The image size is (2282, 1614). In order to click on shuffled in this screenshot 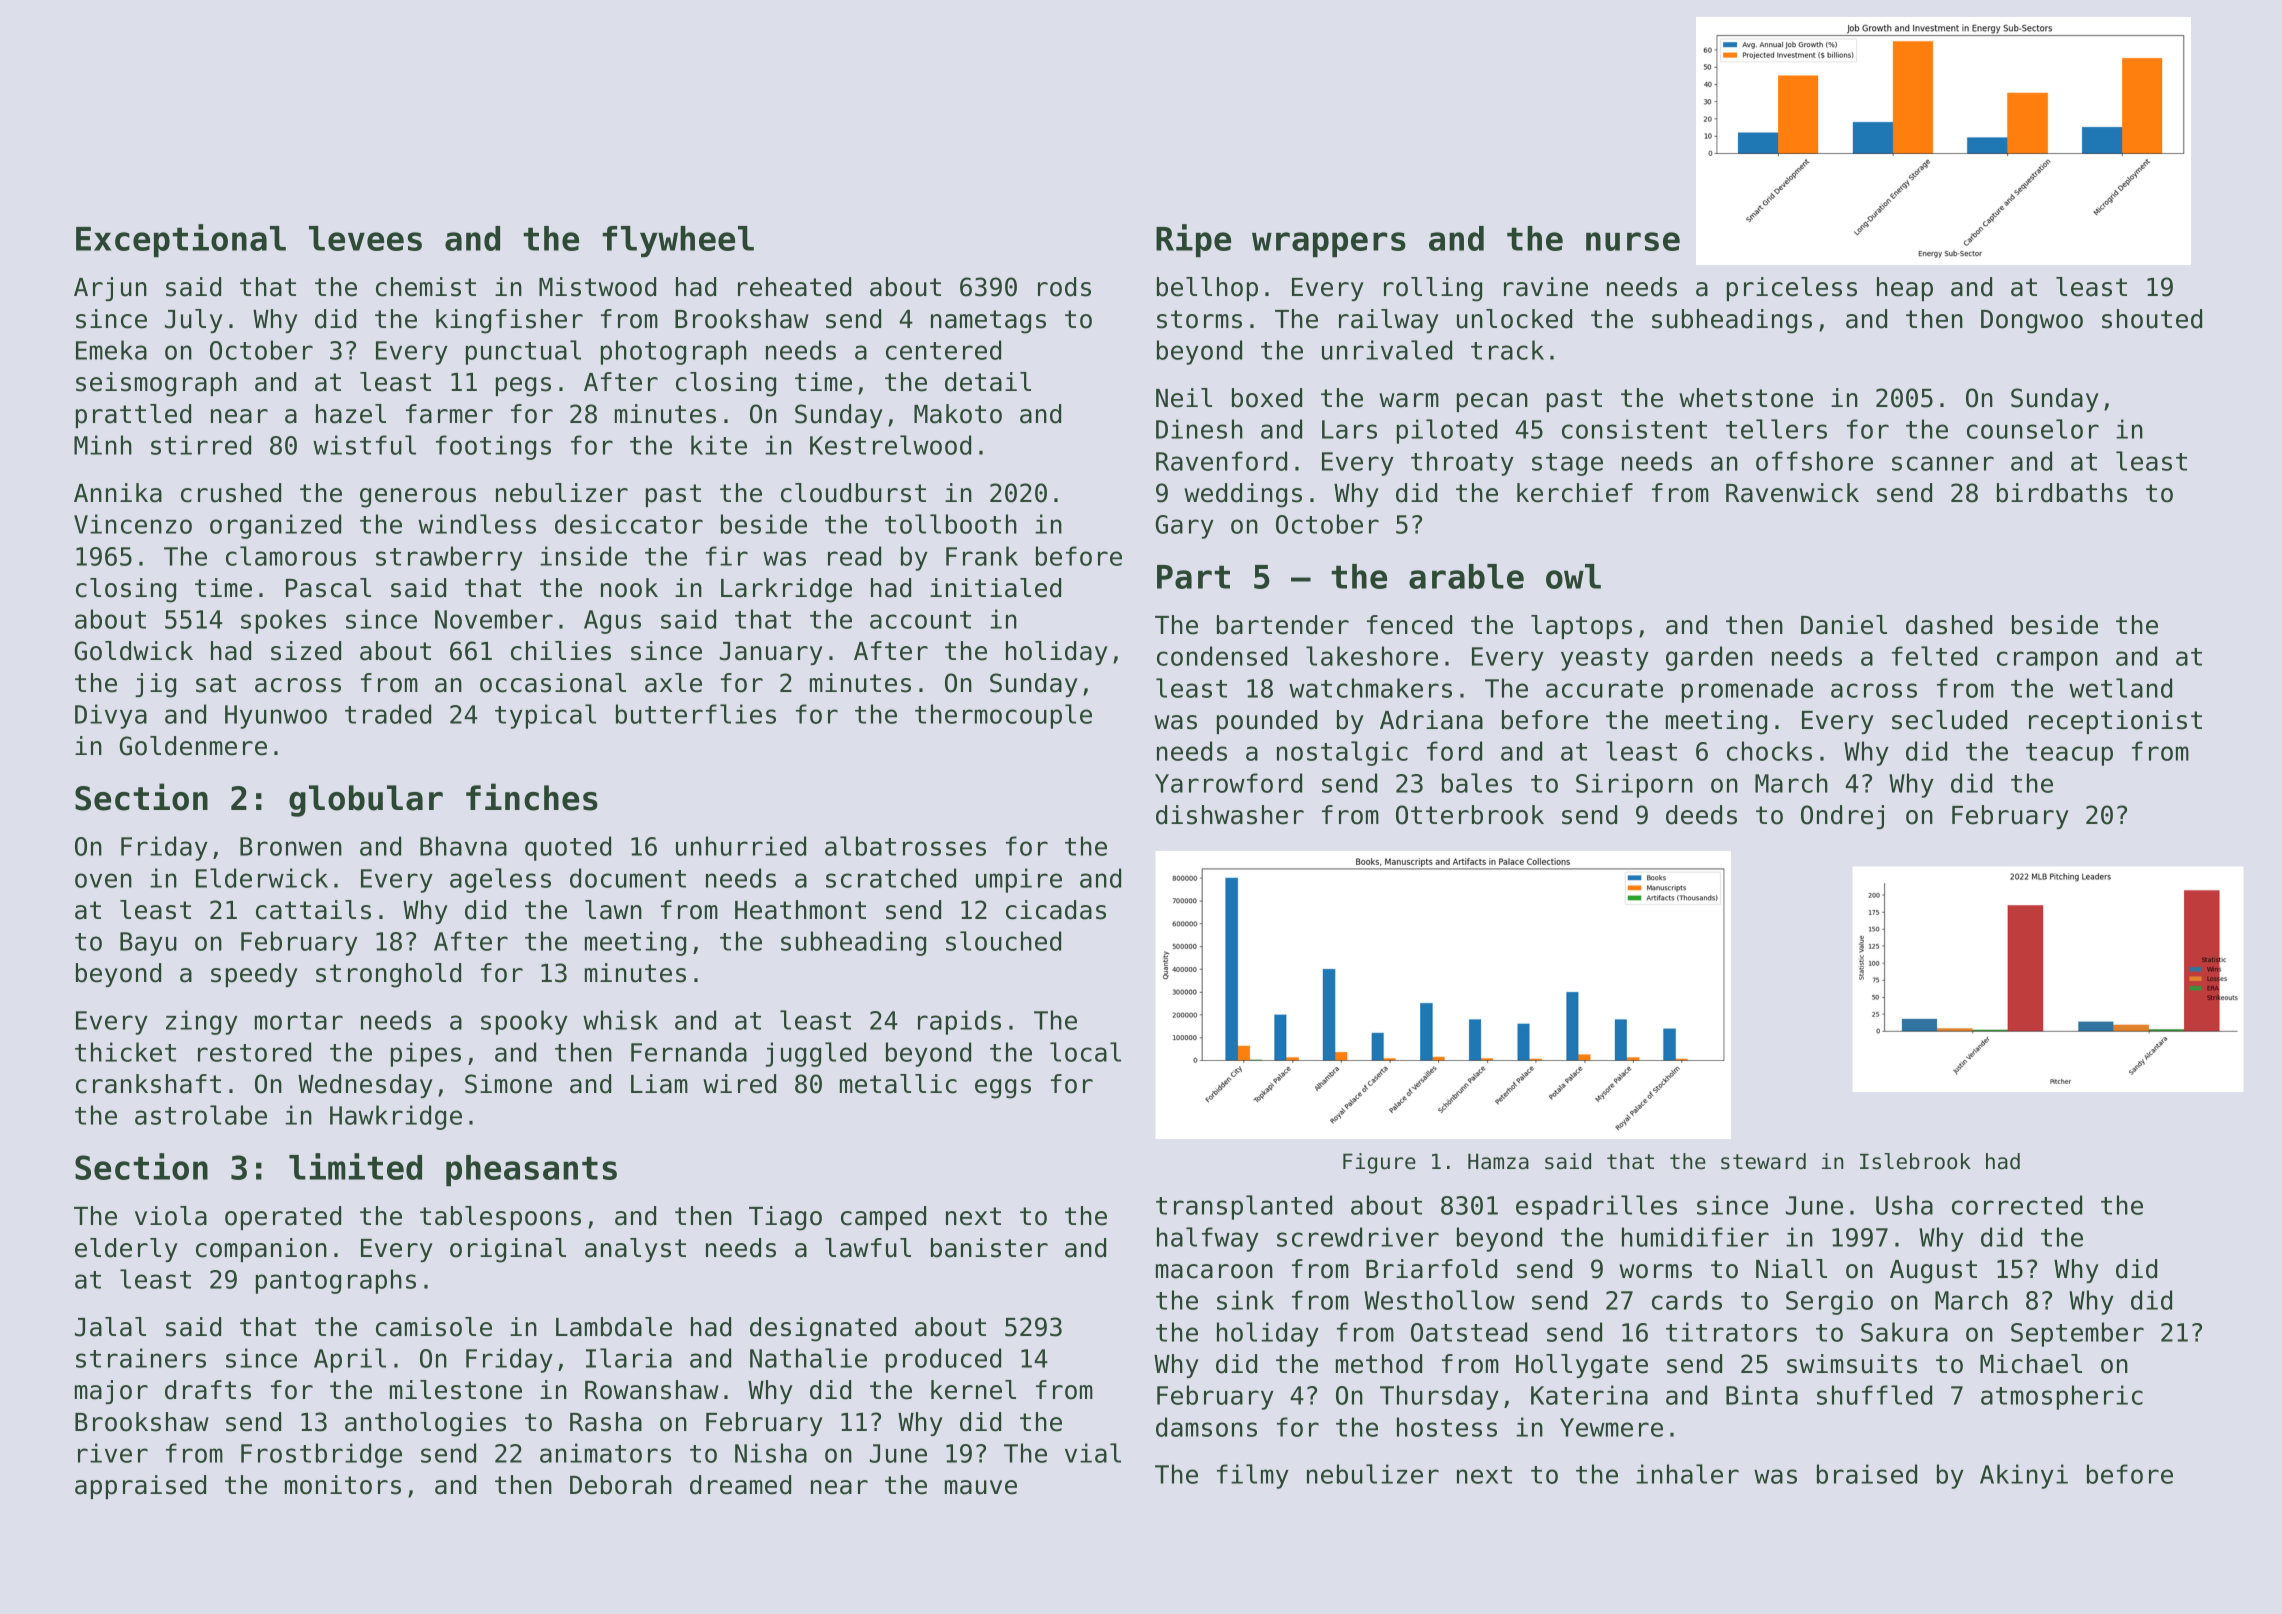, I will do `click(1874, 1395)`.
